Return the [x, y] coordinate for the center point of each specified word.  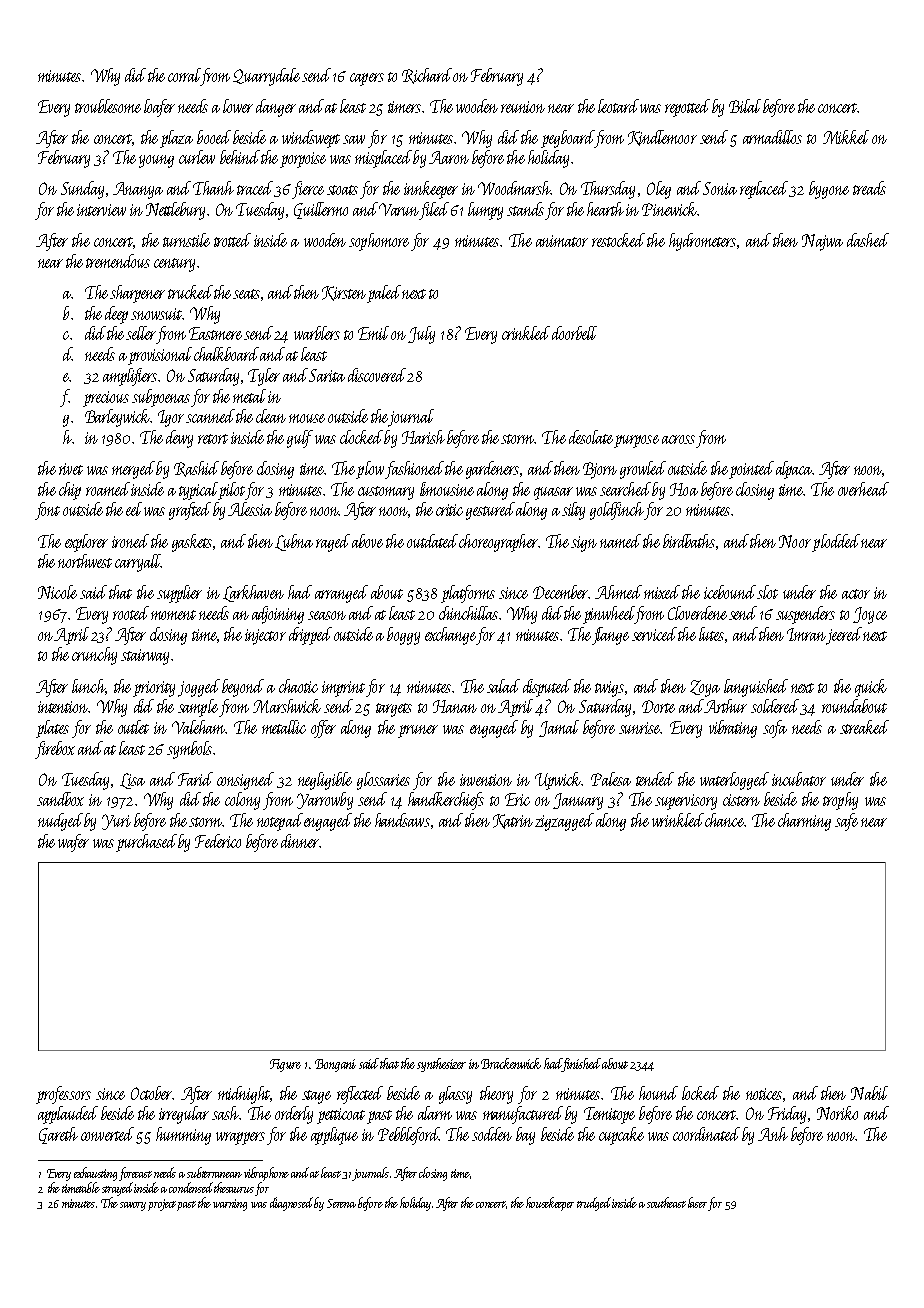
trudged [594, 1204]
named [620, 541]
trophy [840, 801]
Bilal [745, 106]
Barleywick [118, 418]
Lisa [132, 781]
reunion [523, 107]
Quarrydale [266, 77]
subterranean [214, 1172]
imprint [343, 689]
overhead [863, 489]
